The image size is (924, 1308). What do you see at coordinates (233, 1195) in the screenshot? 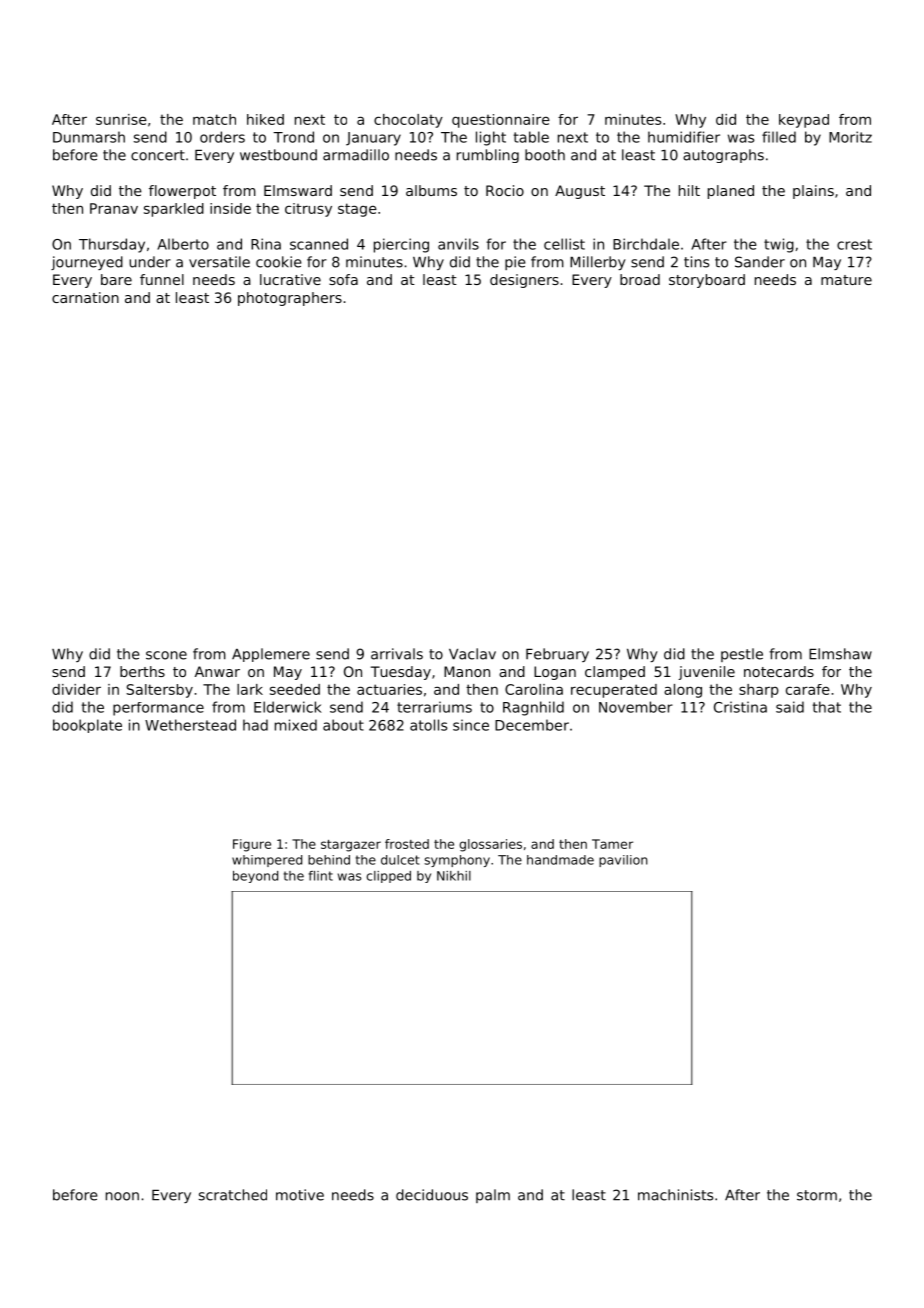
I see `scratched` at bounding box center [233, 1195].
